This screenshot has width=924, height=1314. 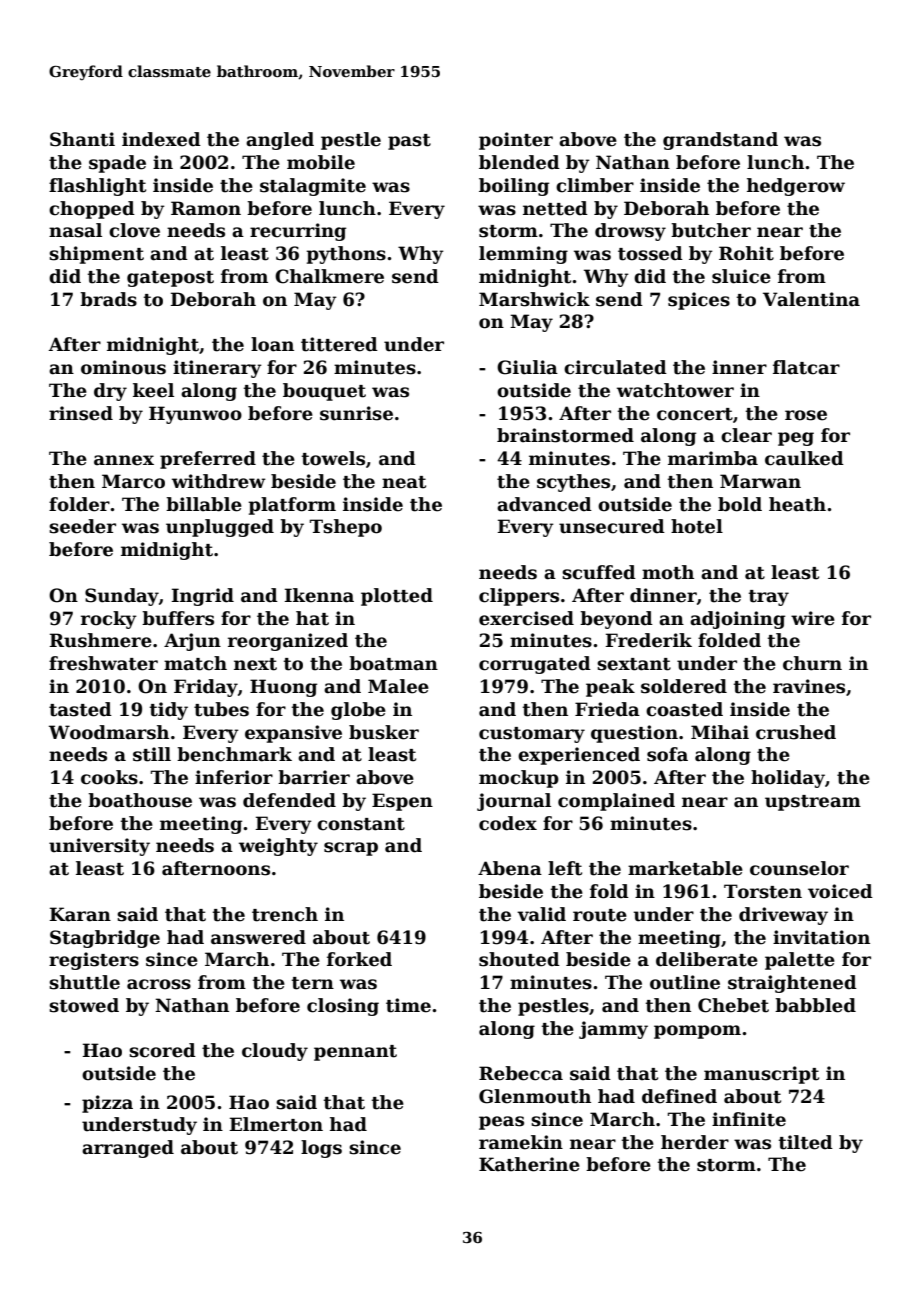 I want to click on ramekin, so click(x=521, y=1142).
